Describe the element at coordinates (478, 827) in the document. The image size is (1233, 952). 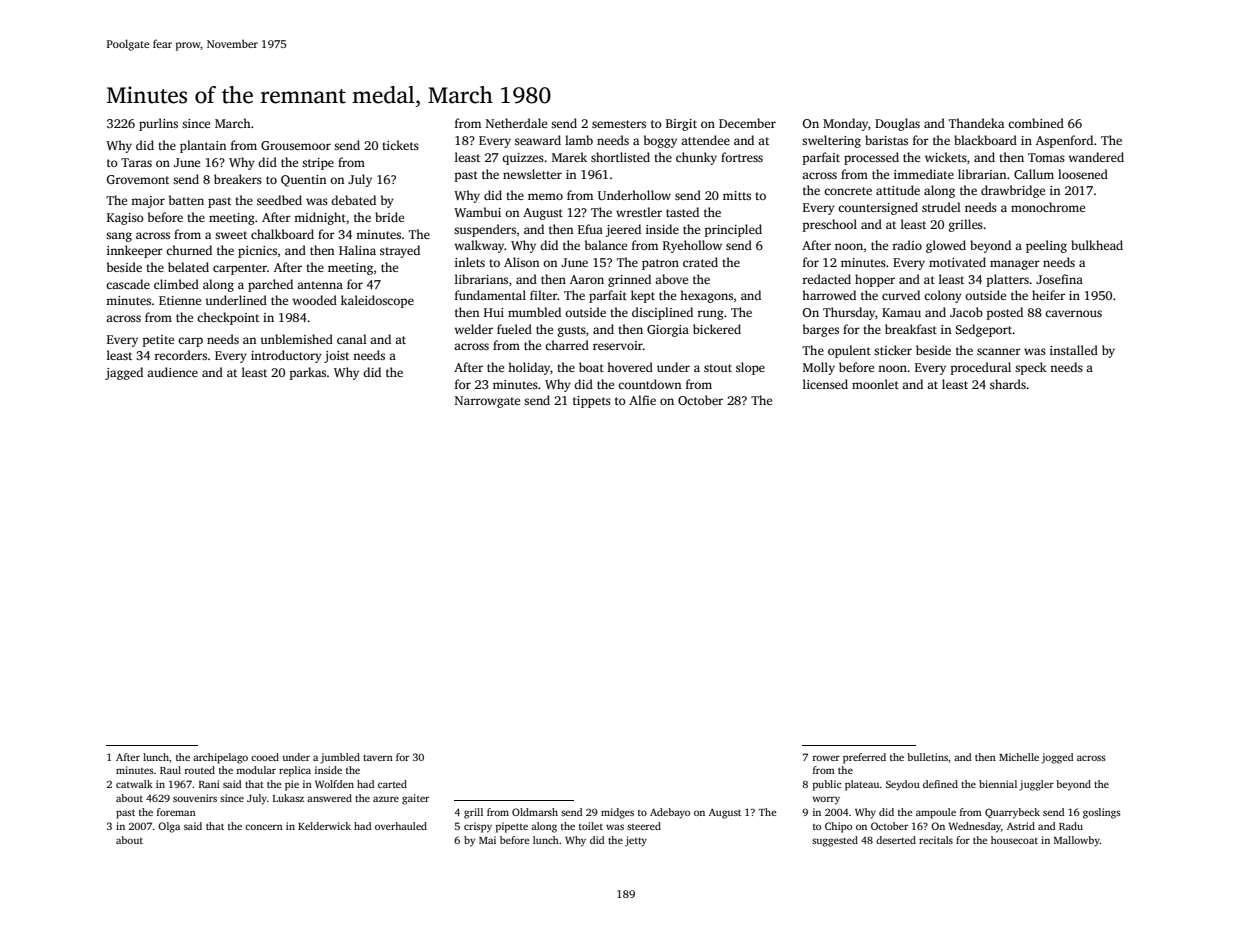
I see `crispy` at that location.
